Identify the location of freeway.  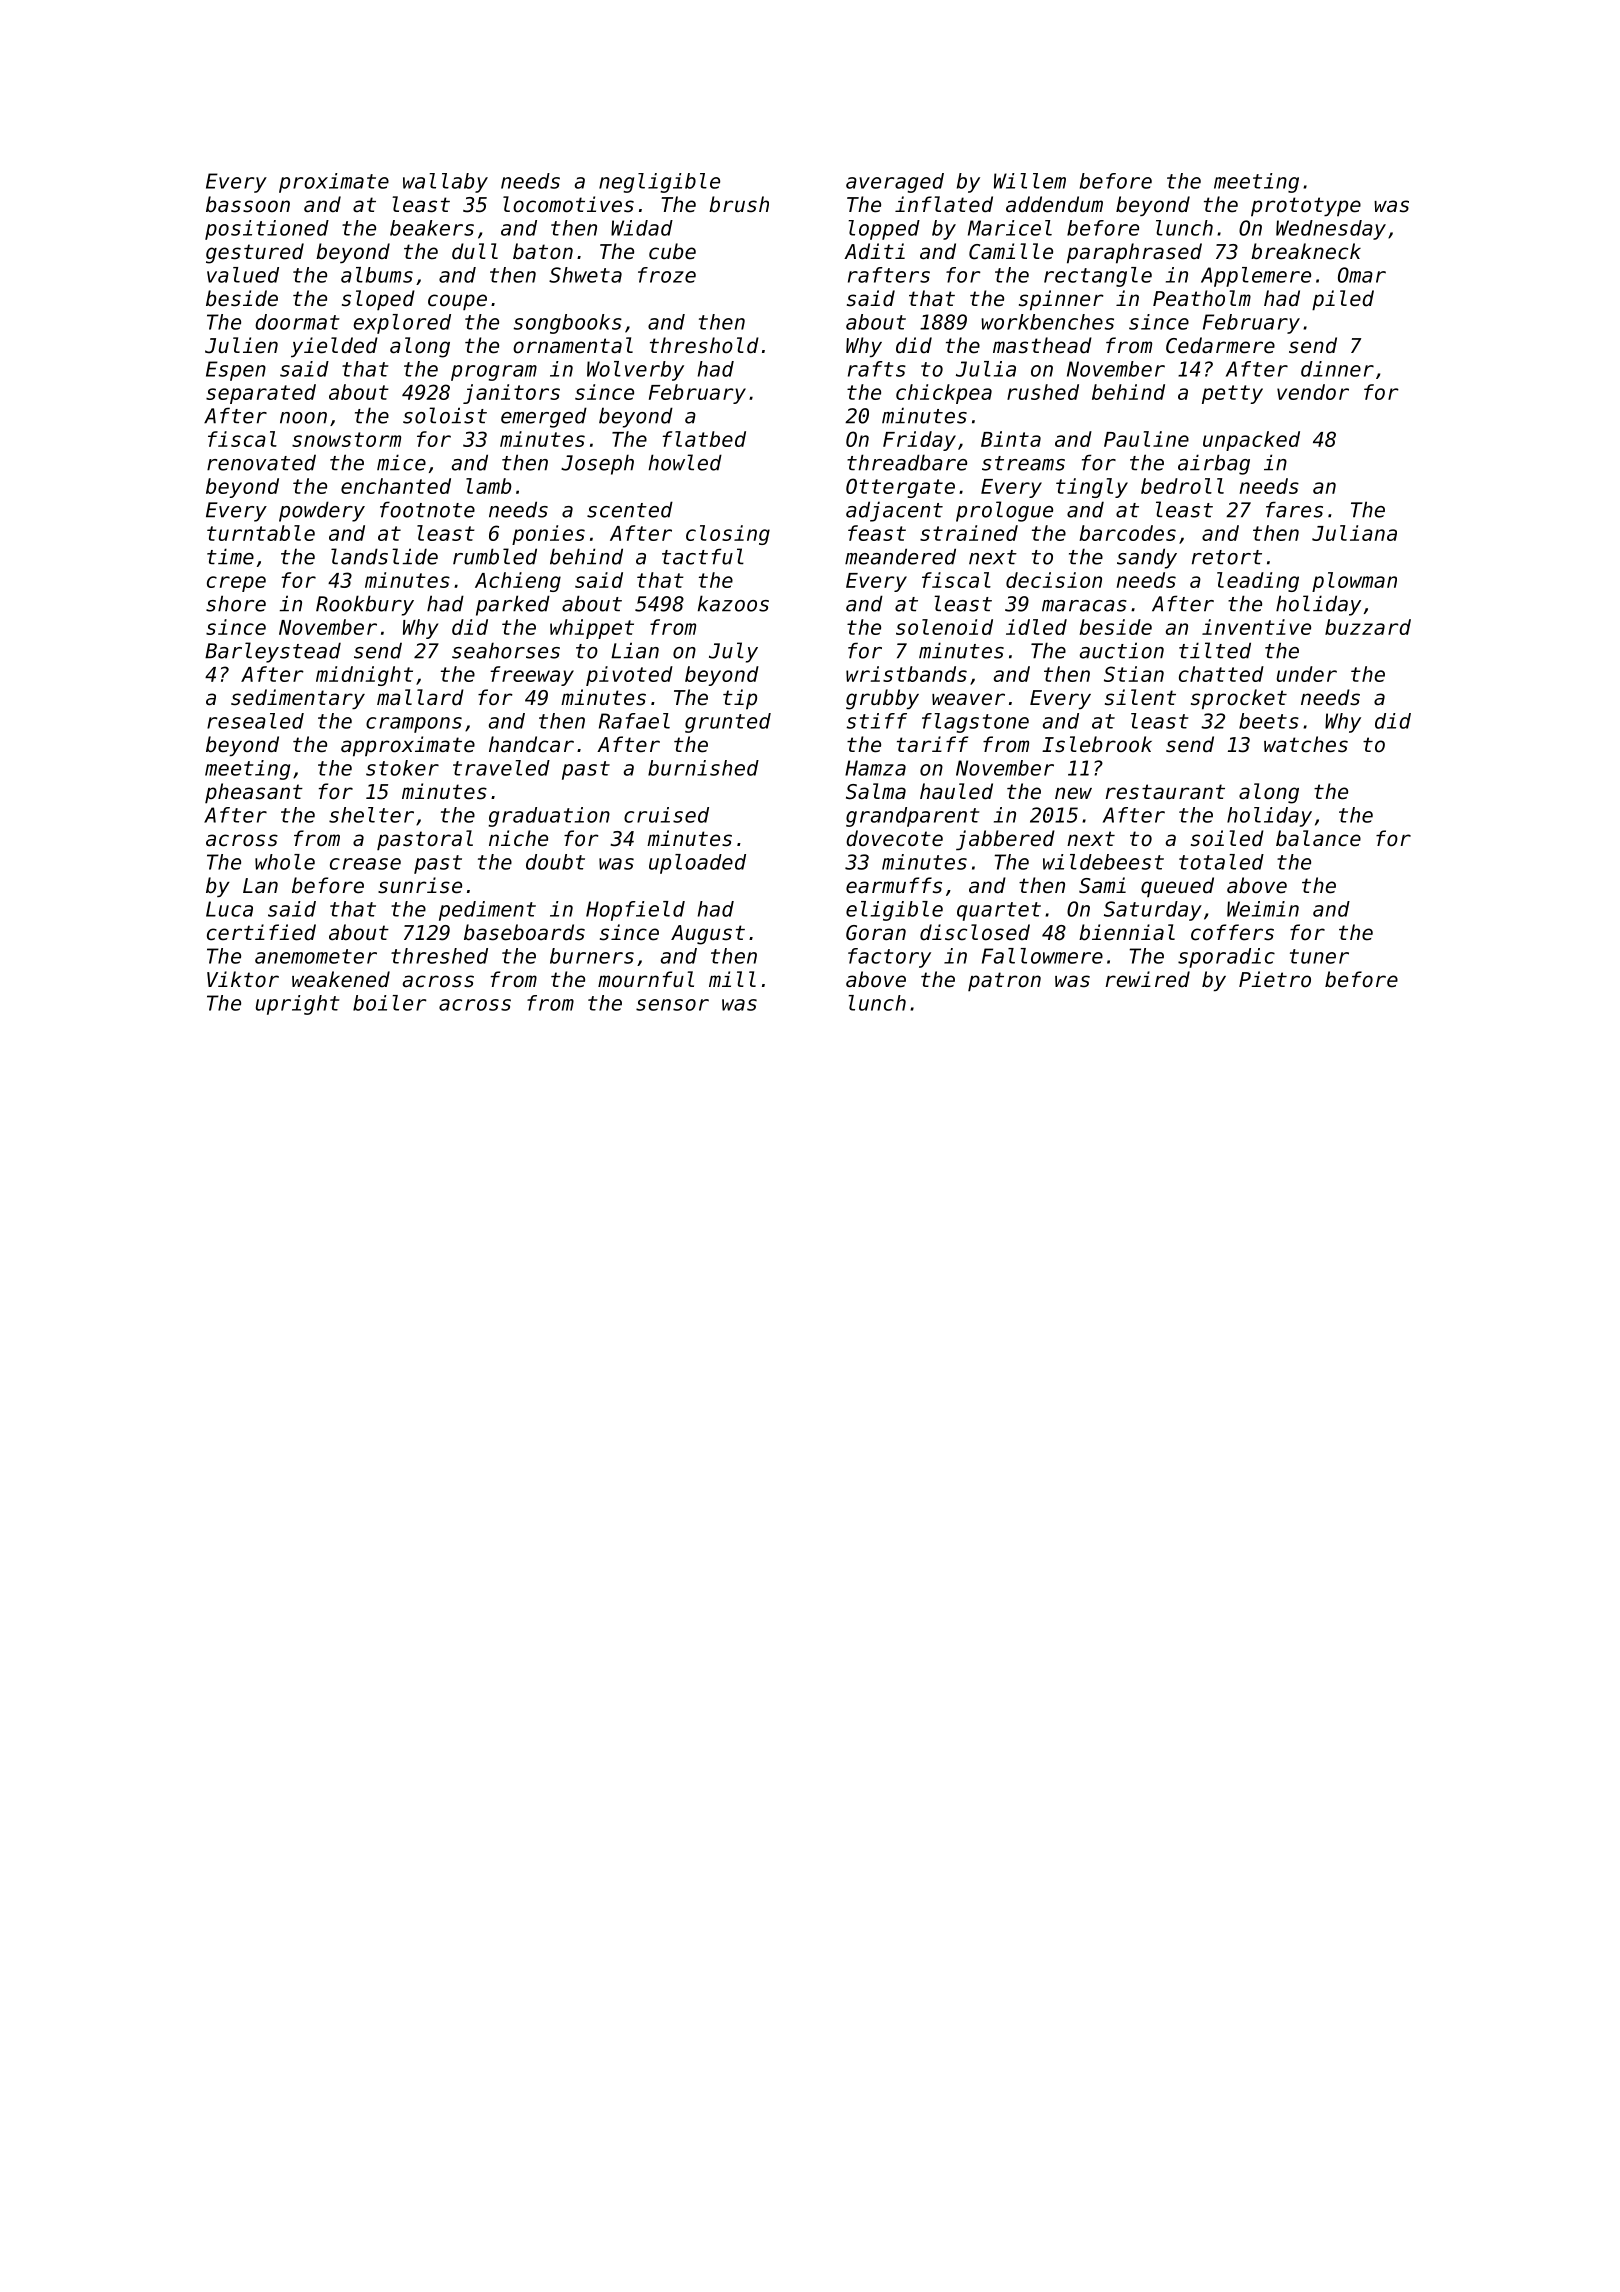
(532, 676).
